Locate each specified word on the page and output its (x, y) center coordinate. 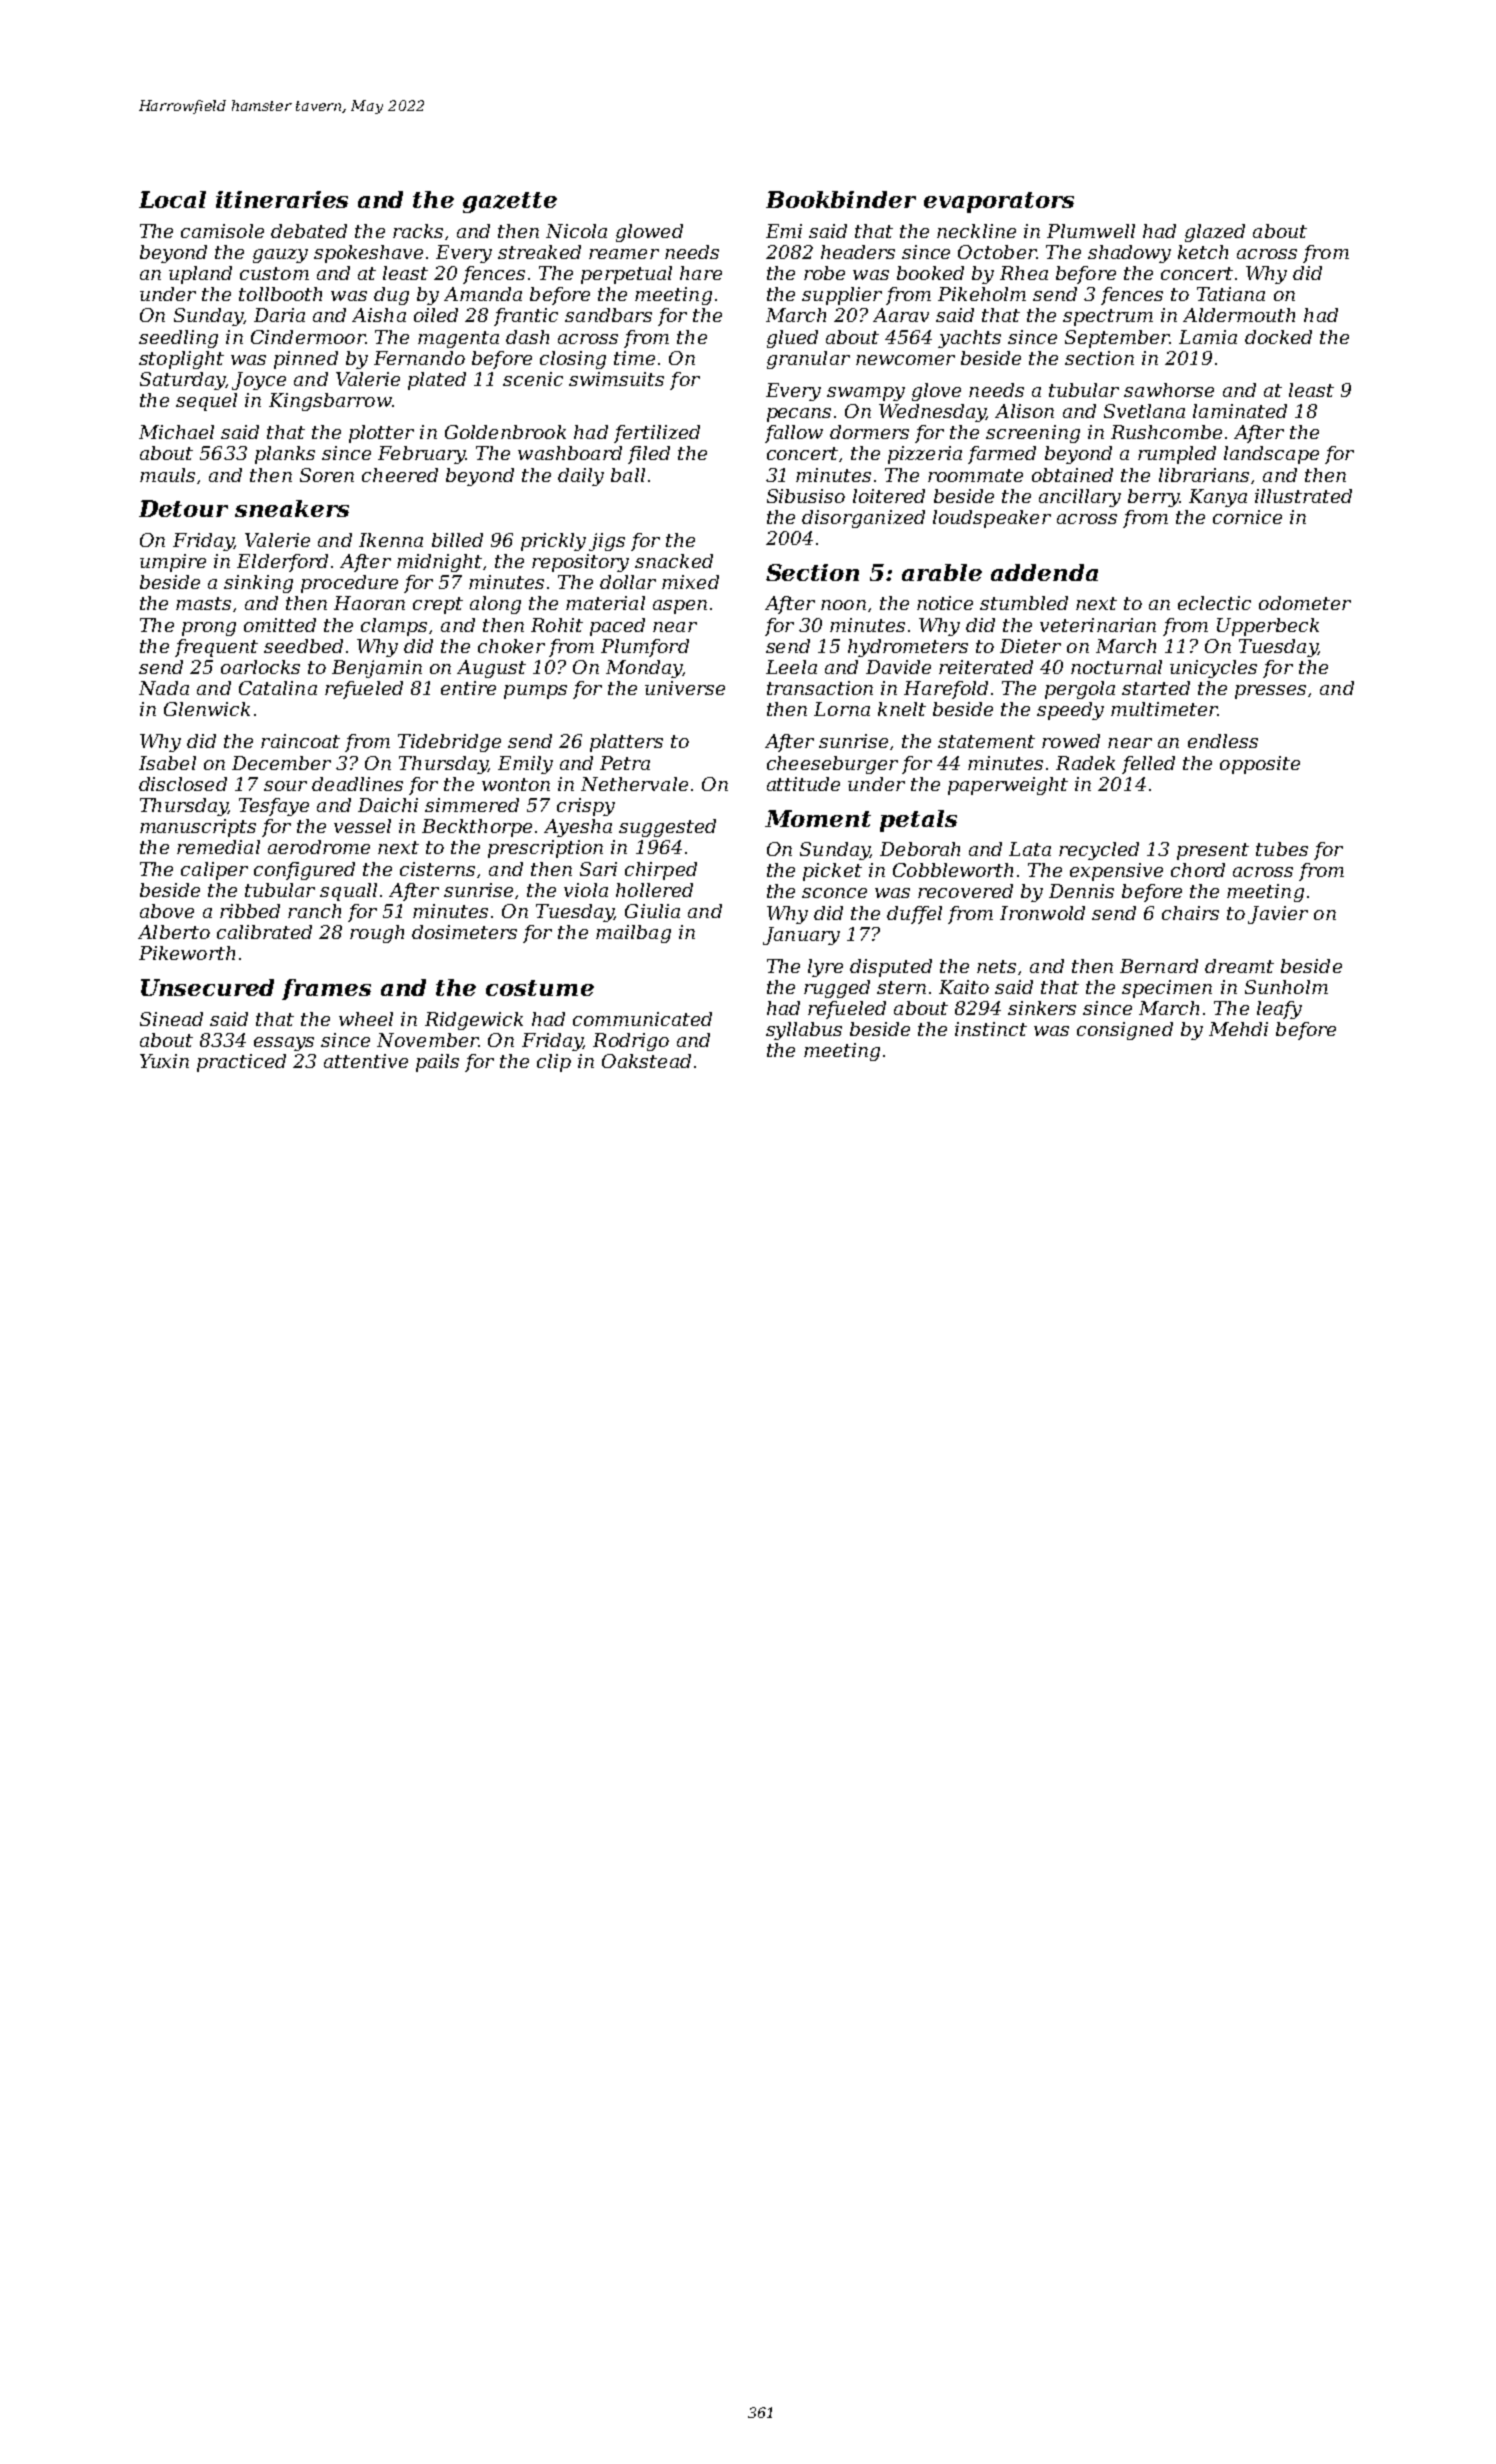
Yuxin (164, 1061)
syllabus (804, 1031)
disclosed (183, 784)
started (1156, 688)
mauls (167, 475)
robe (824, 273)
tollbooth (280, 294)
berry (1153, 498)
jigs (607, 542)
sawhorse (1169, 390)
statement (986, 741)
